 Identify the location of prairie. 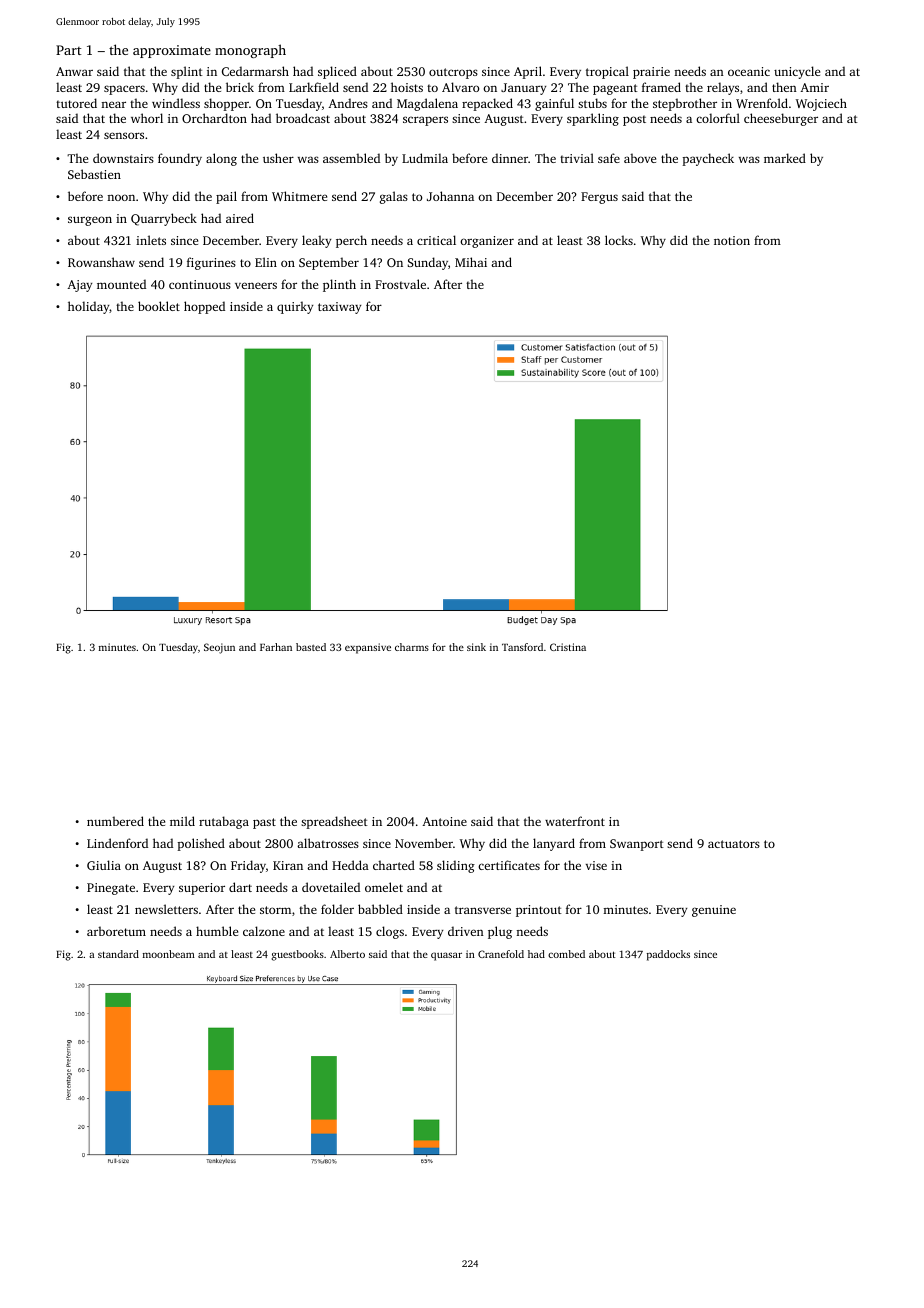
(651, 73).
